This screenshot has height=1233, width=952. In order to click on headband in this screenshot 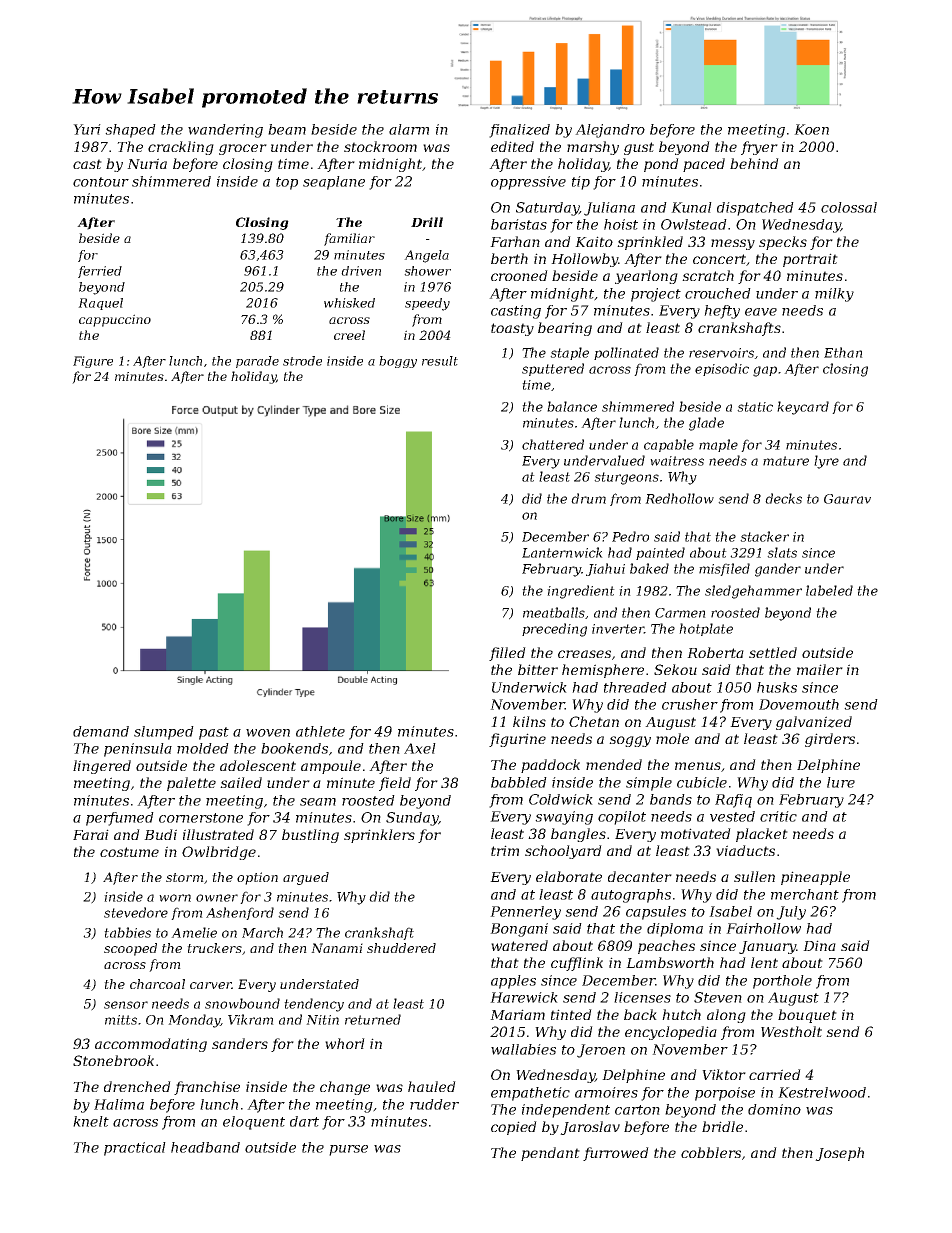, I will do `click(205, 1147)`.
